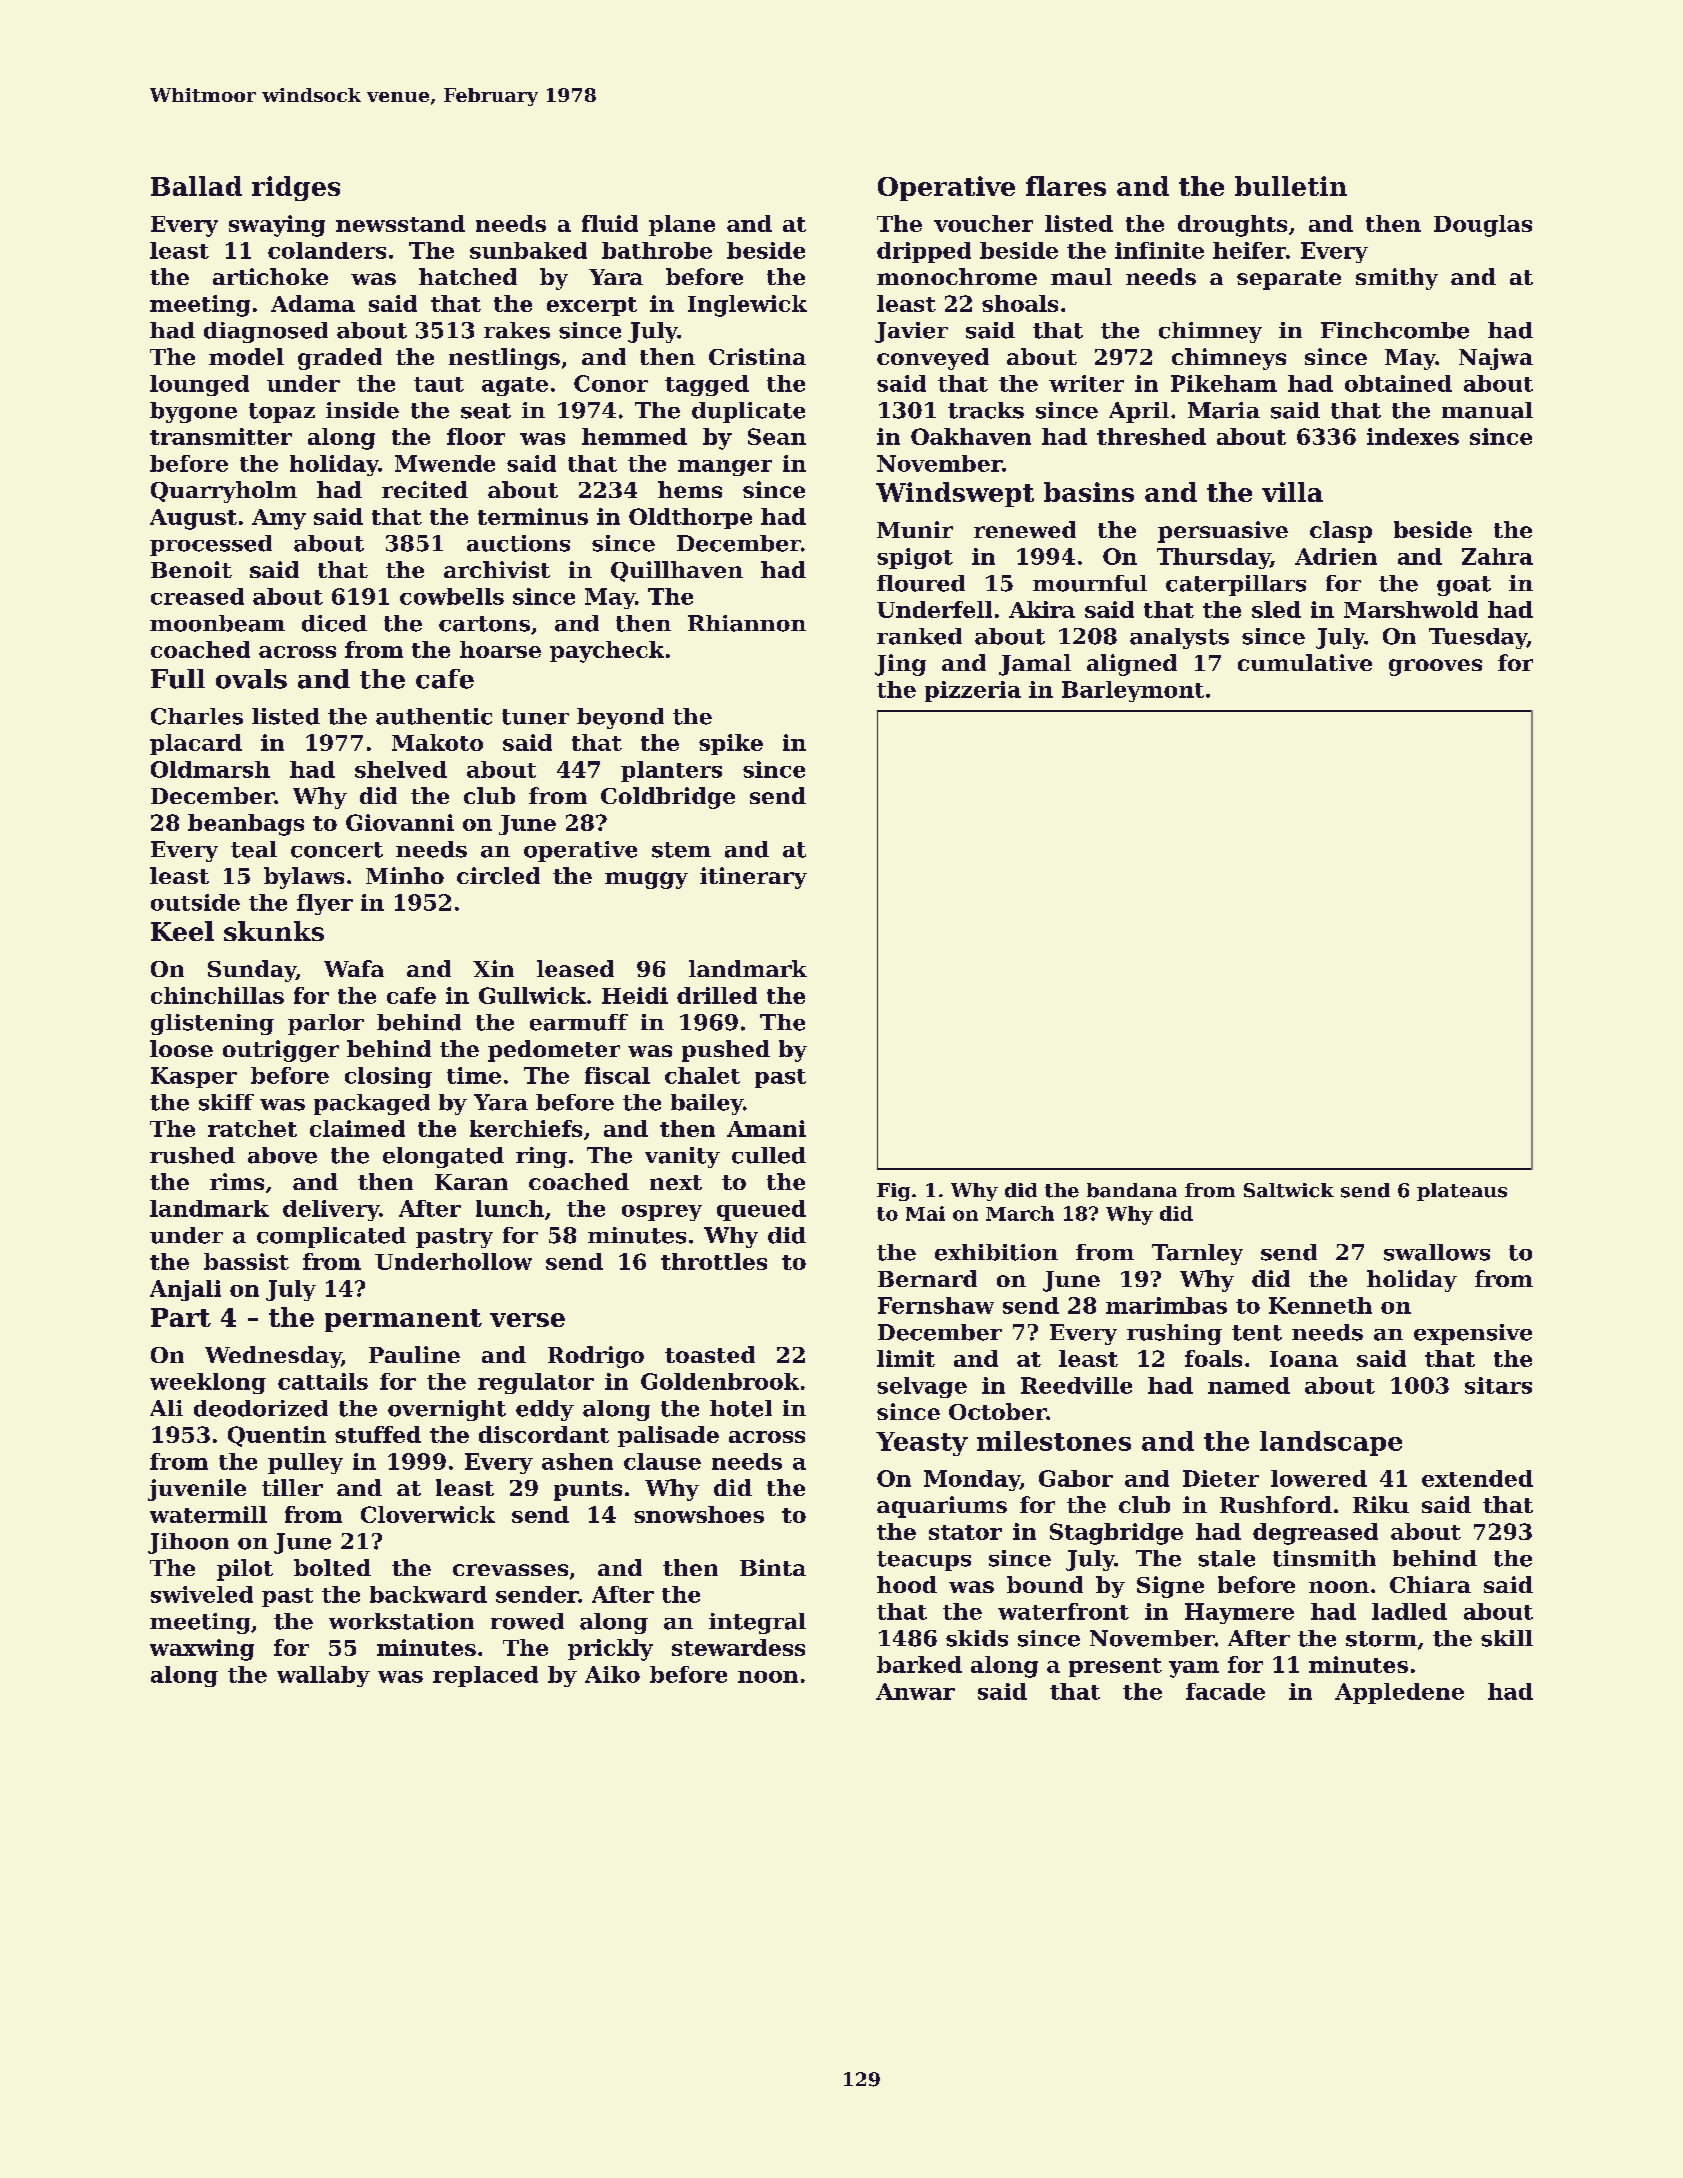 The height and width of the page is (2178, 1683). I want to click on ridges, so click(296, 188).
